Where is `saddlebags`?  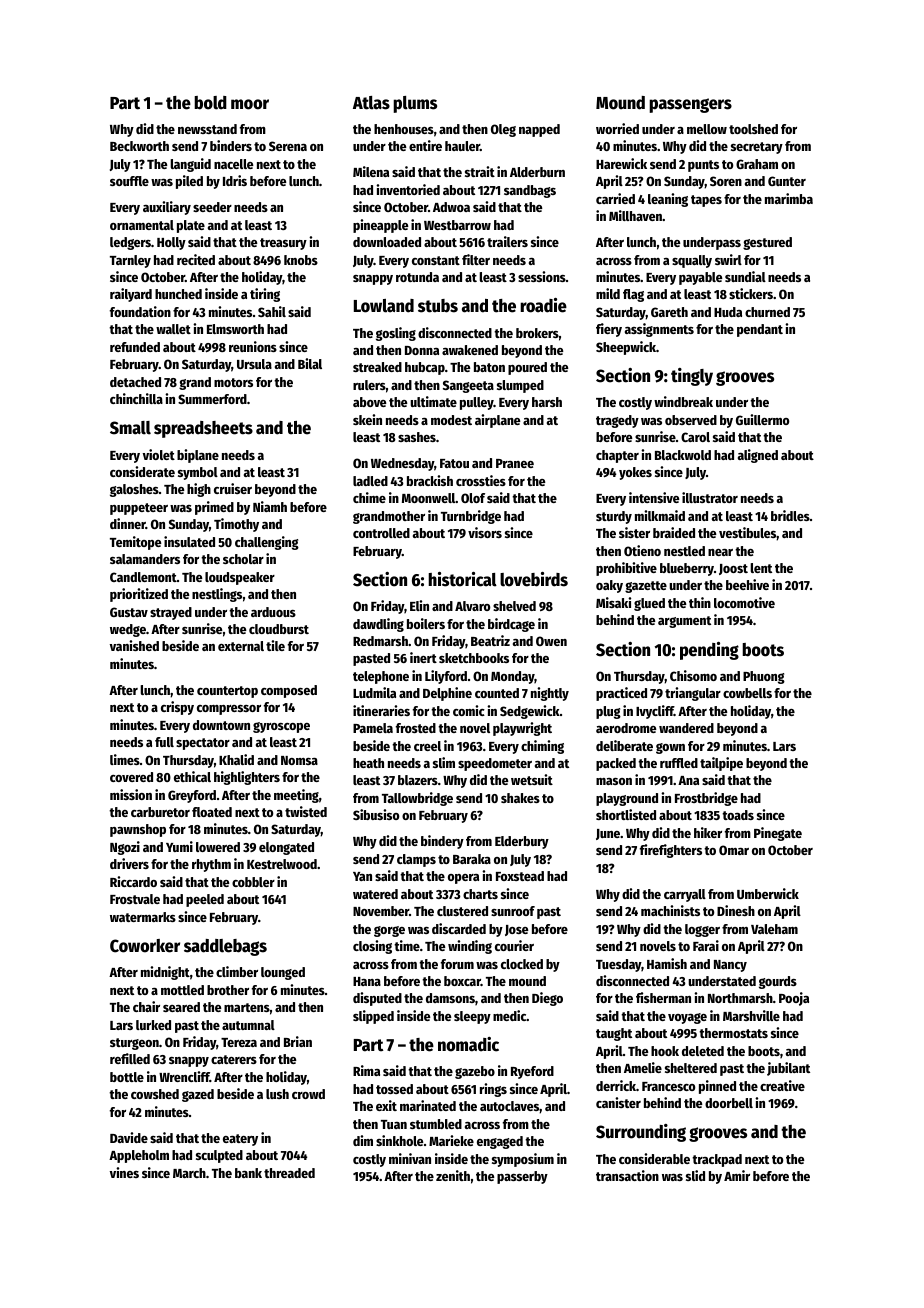 saddlebags is located at coordinates (225, 947).
